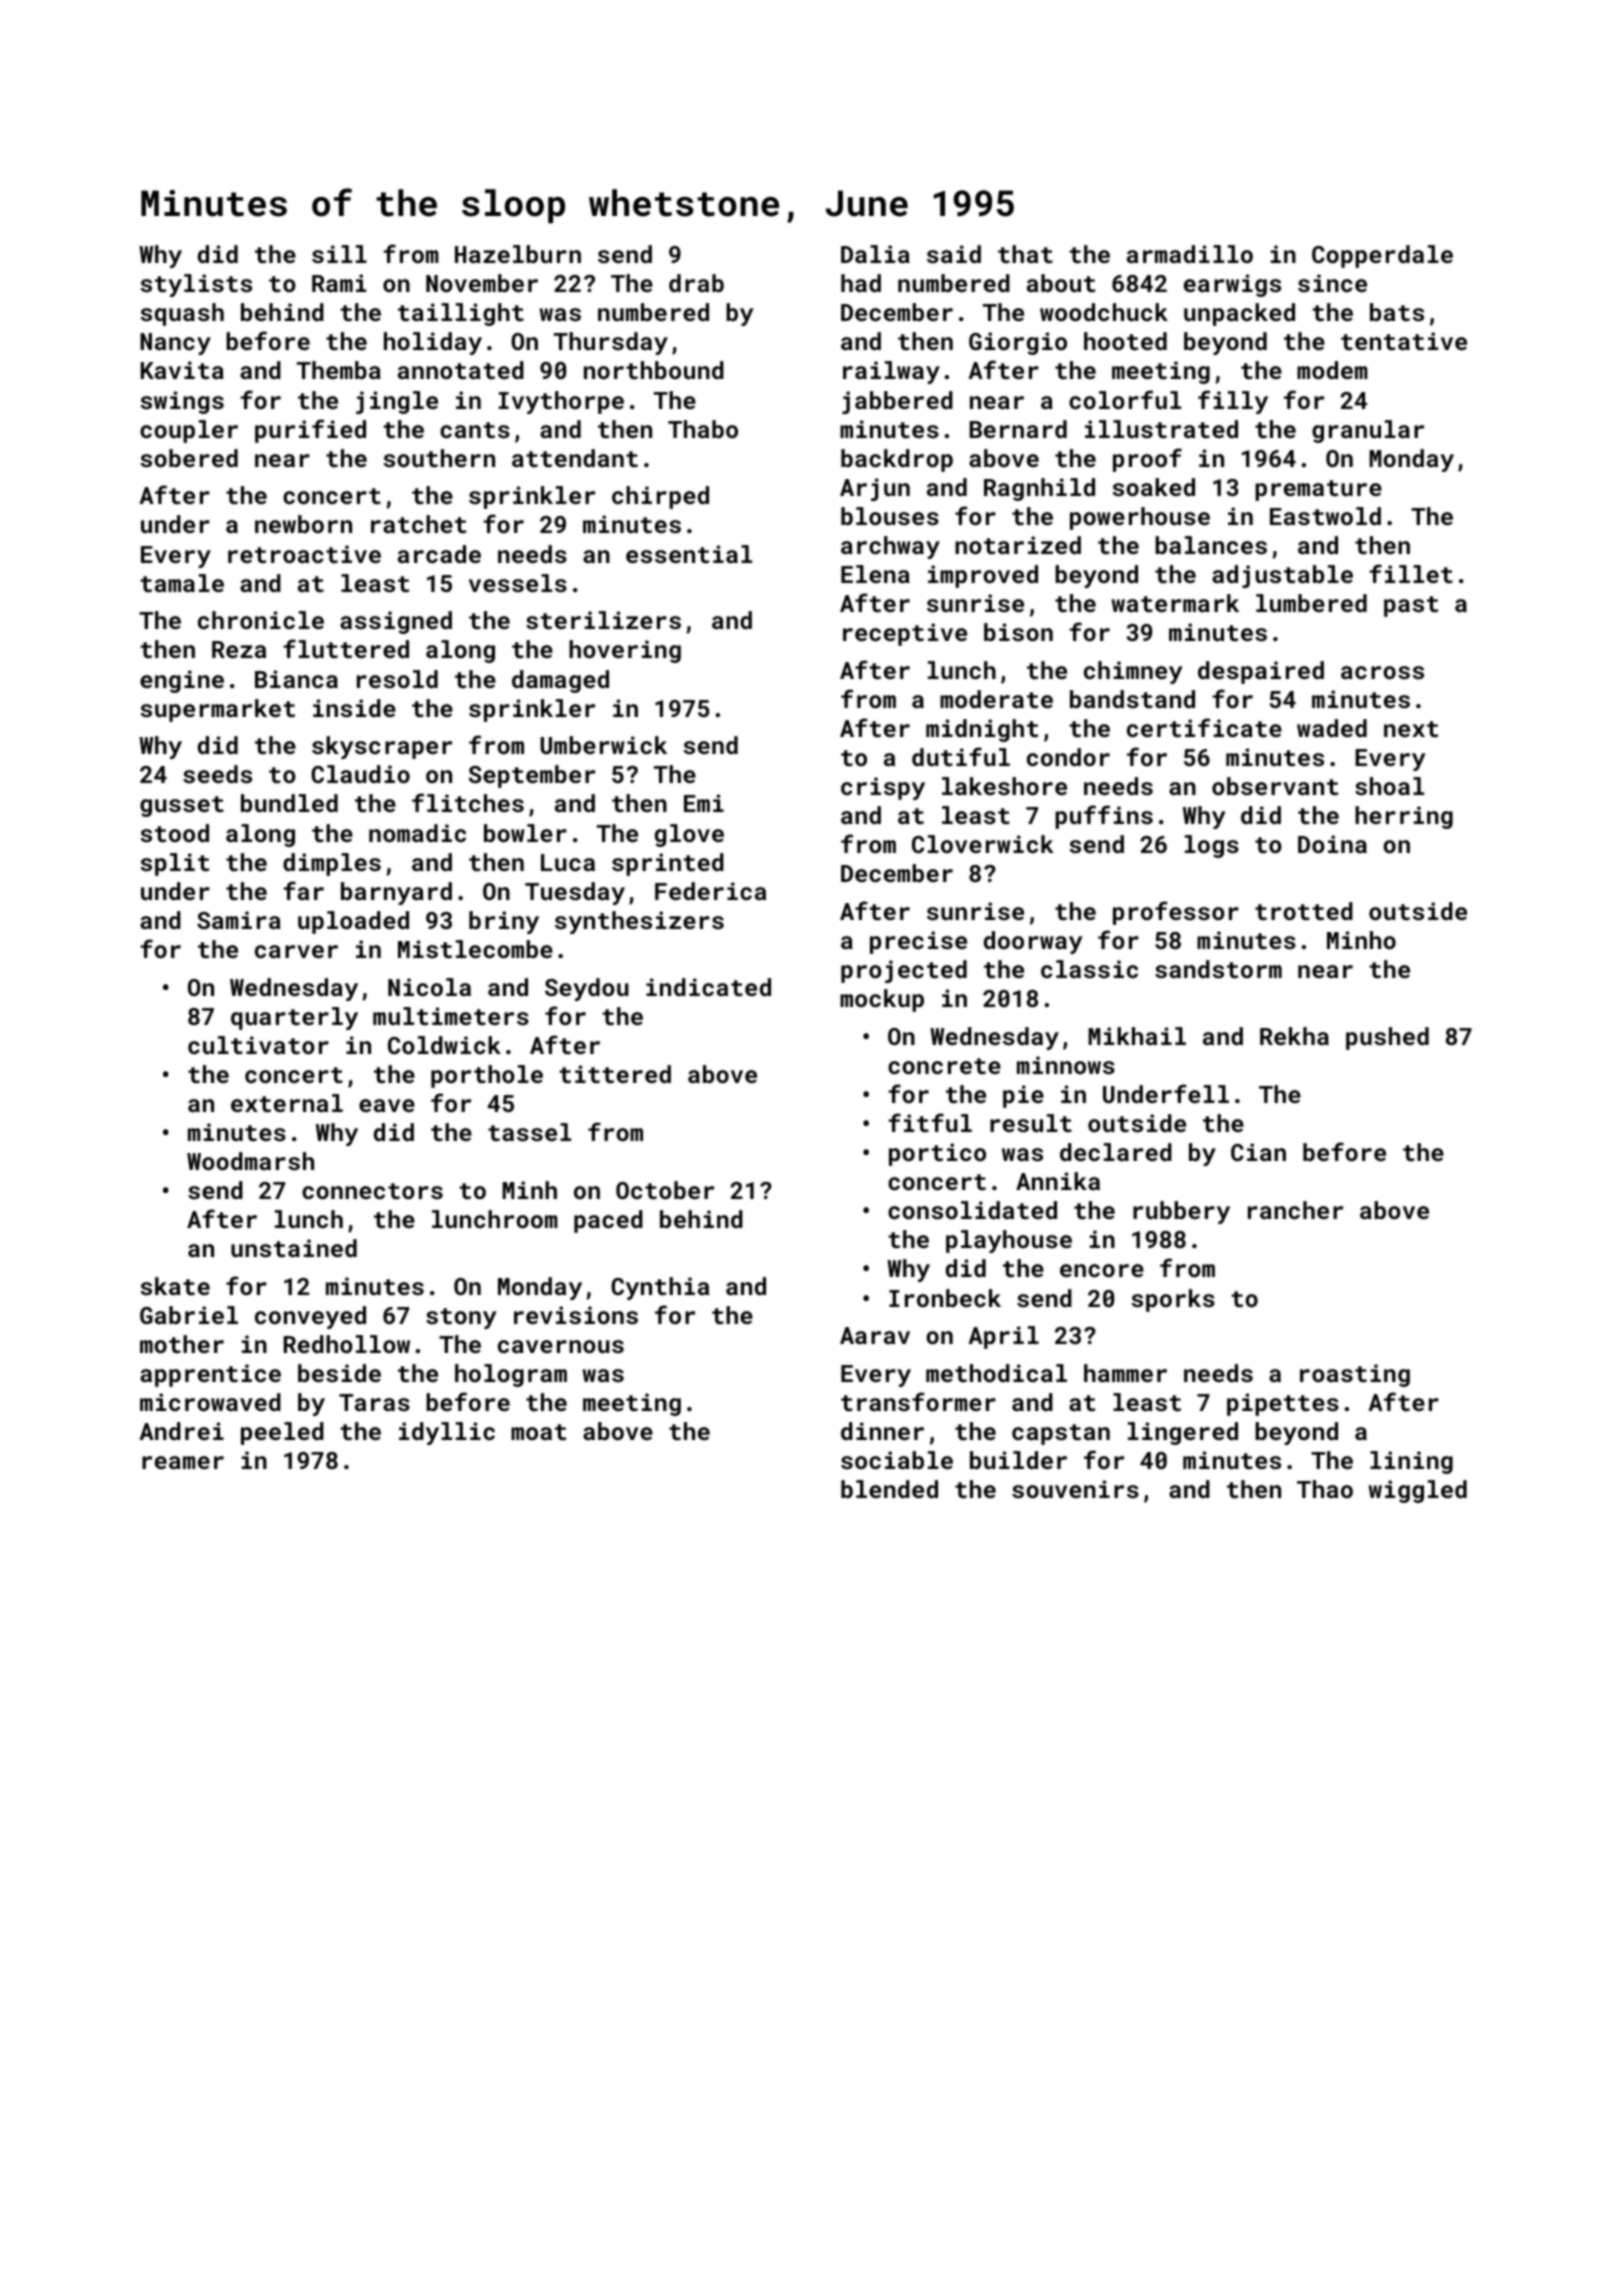  Describe the element at coordinates (1368, 431) in the document. I see `granular` at that location.
